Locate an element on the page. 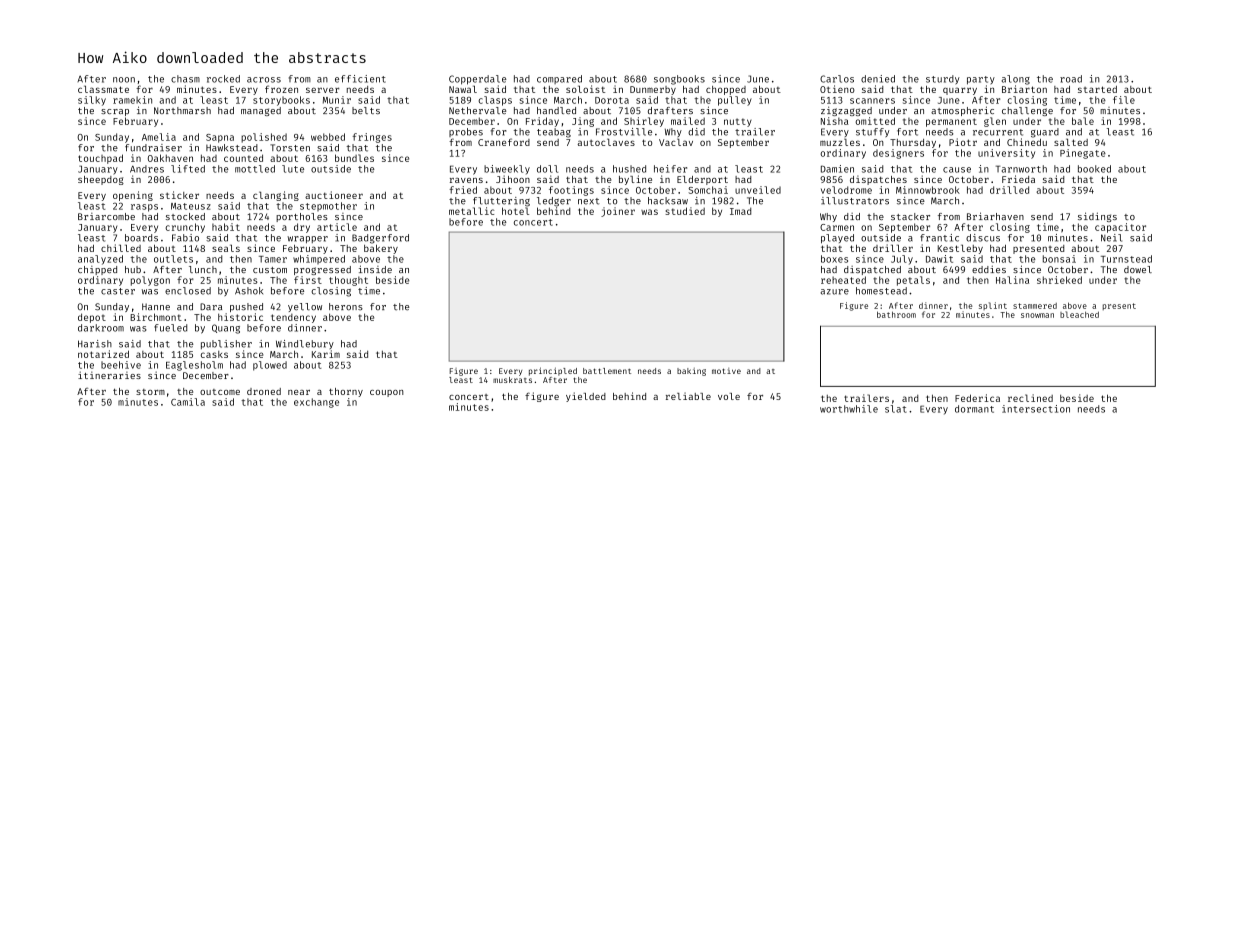 Image resolution: width=1233 pixels, height=952 pixels. herons is located at coordinates (346, 307).
